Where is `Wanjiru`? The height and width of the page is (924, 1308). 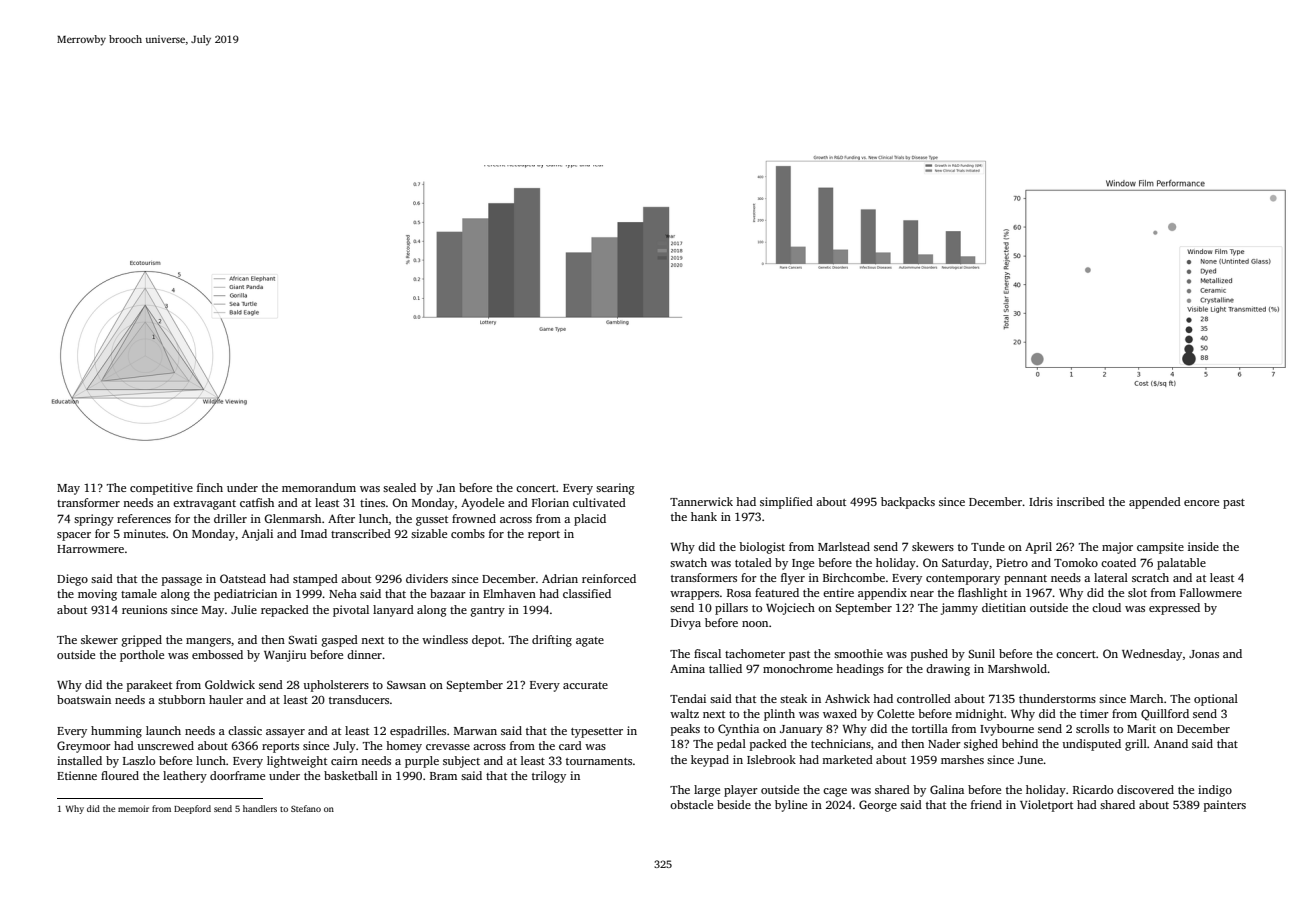
Wanjiru is located at coordinates (285, 656).
